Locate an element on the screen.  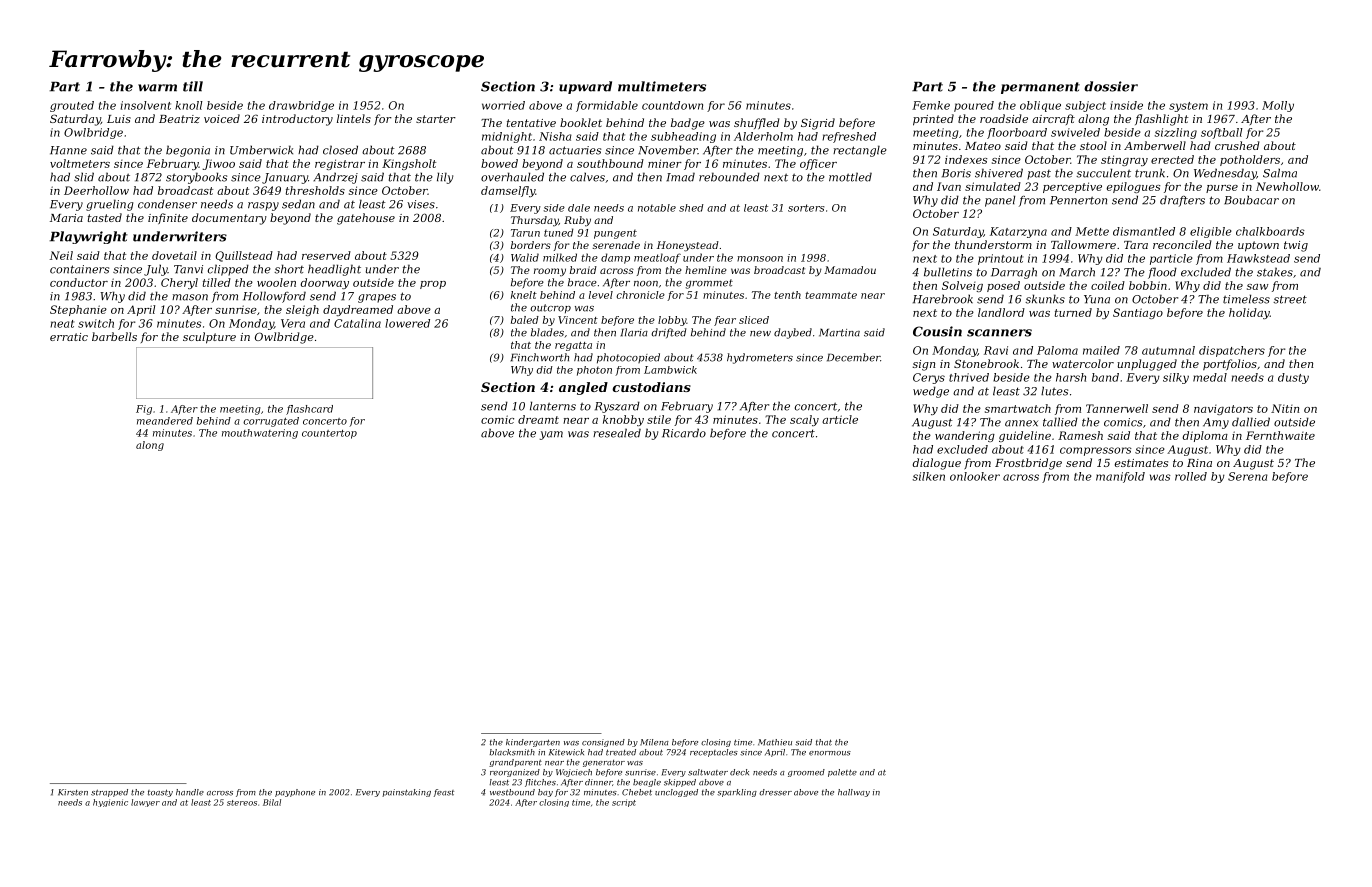
Honeystead is located at coordinates (688, 246).
